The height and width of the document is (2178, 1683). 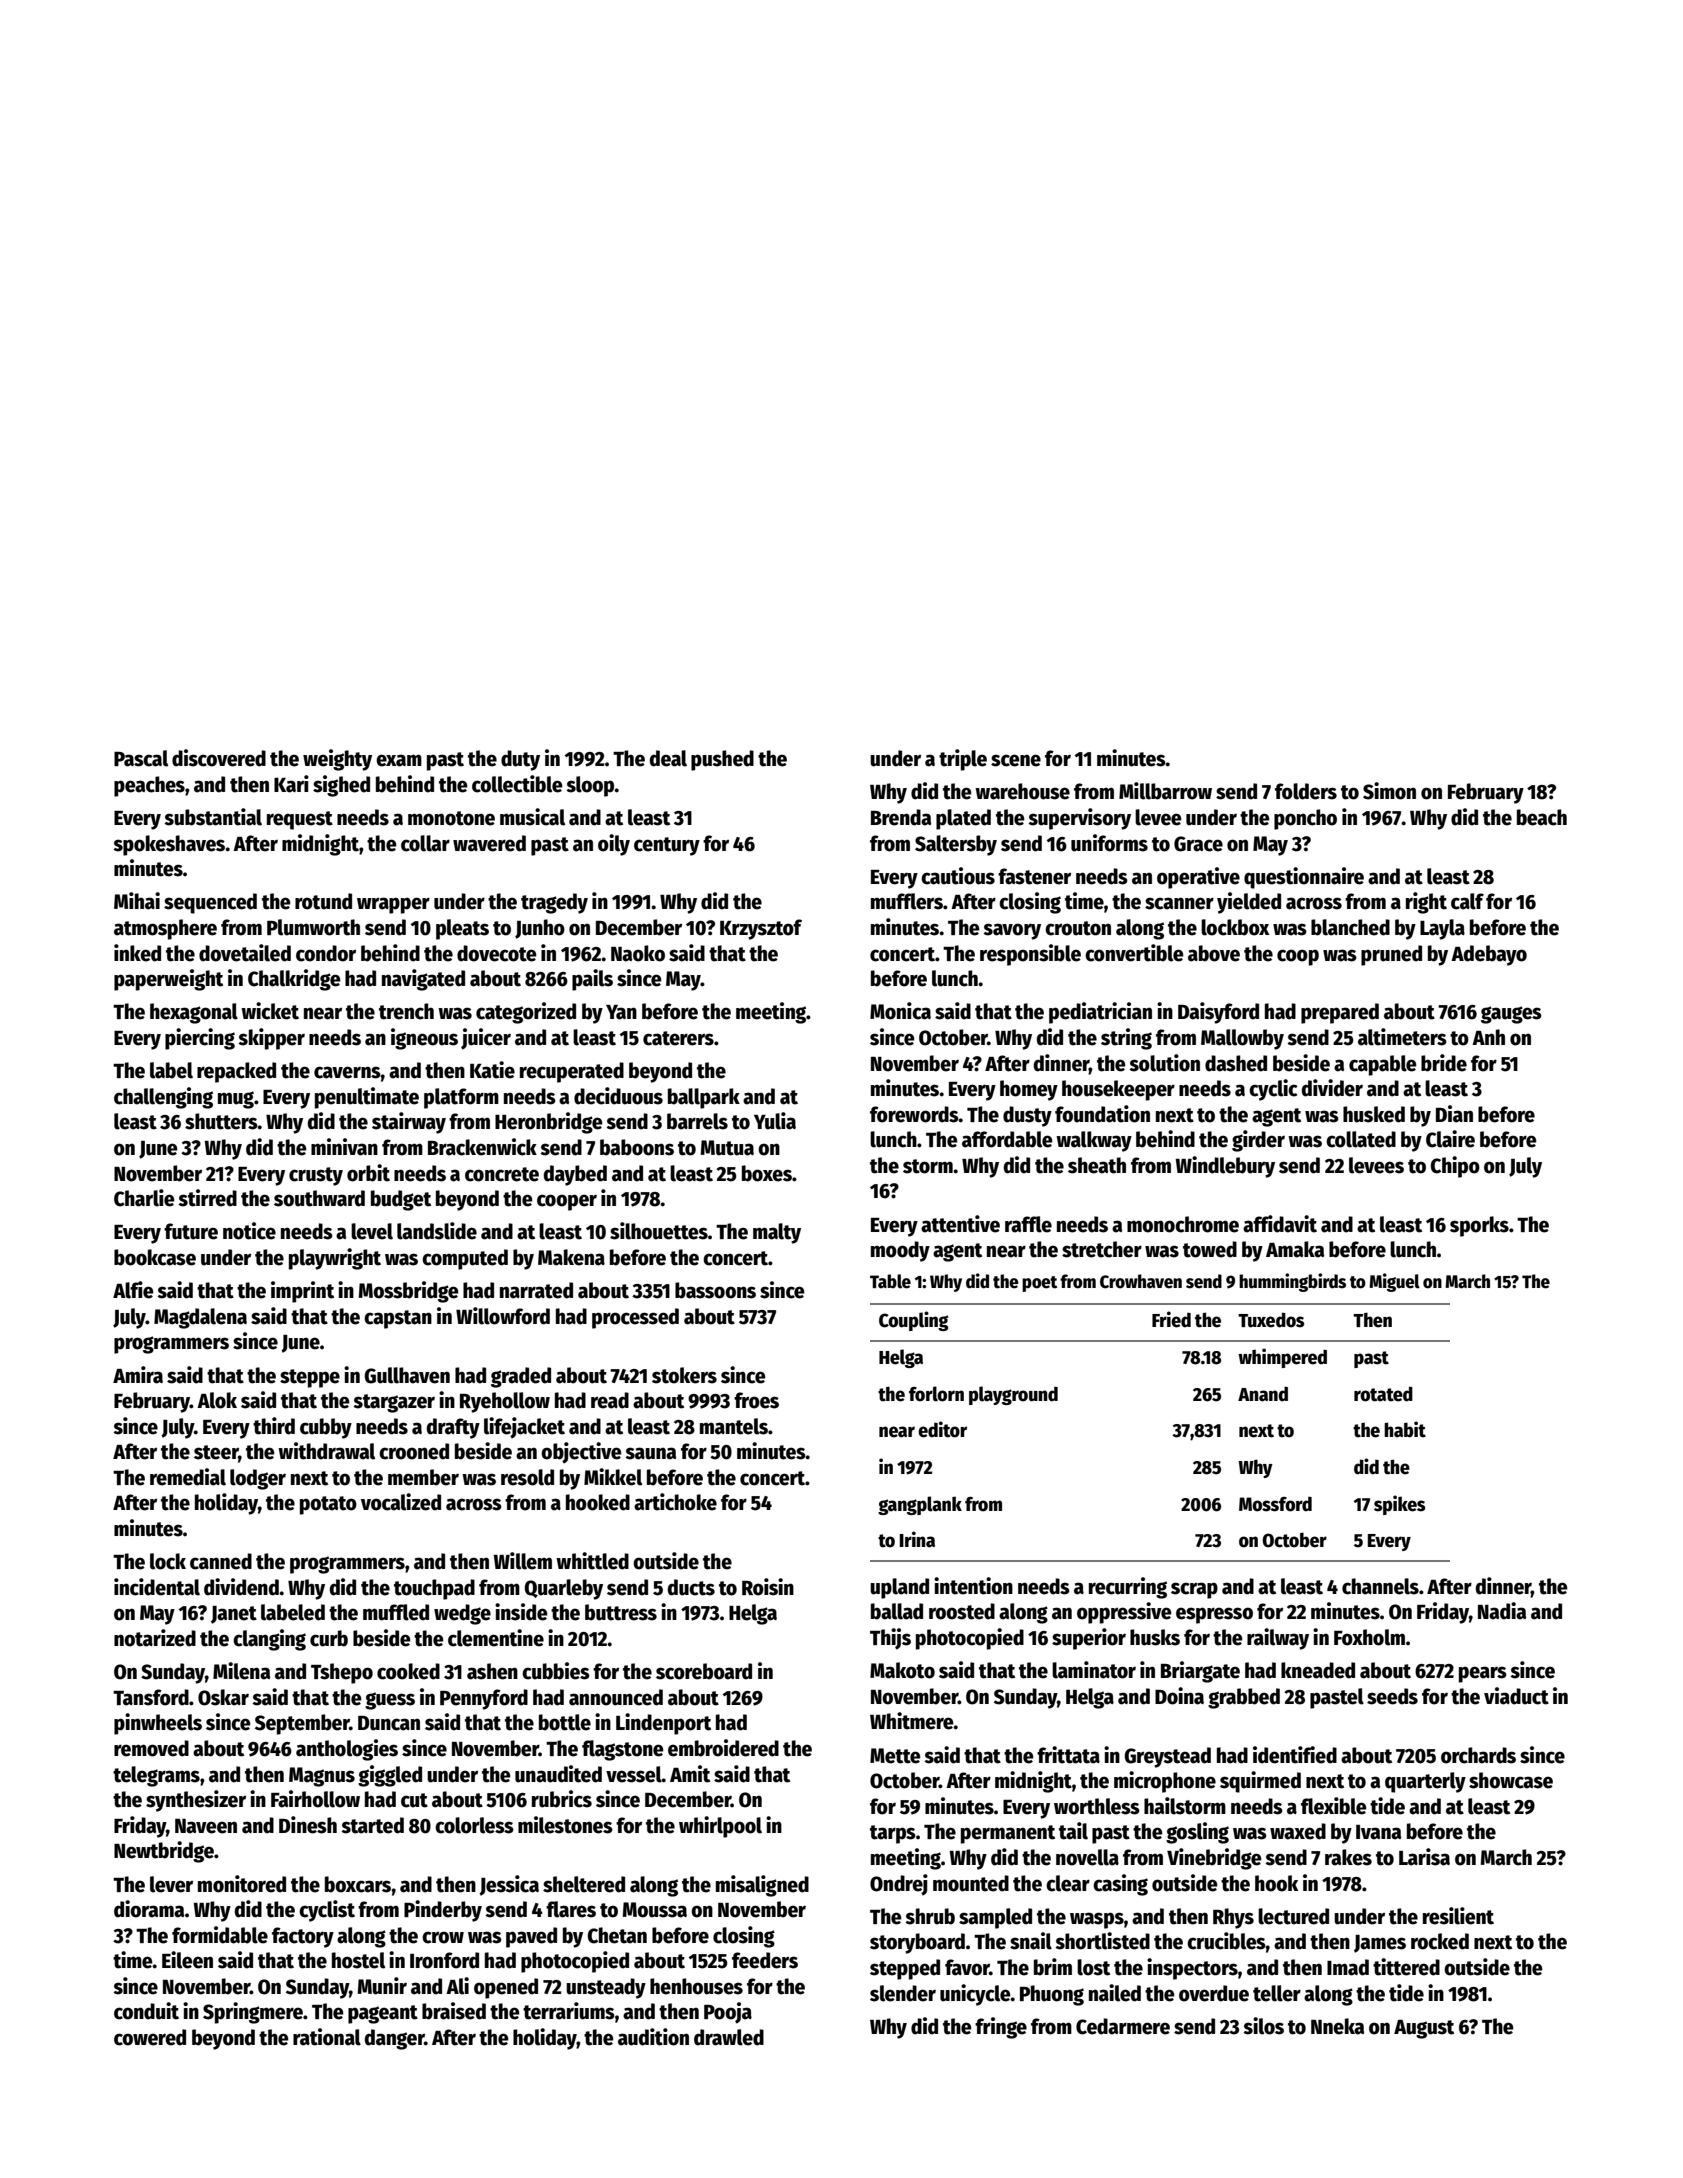 I want to click on Millbarrow, so click(x=1165, y=791).
